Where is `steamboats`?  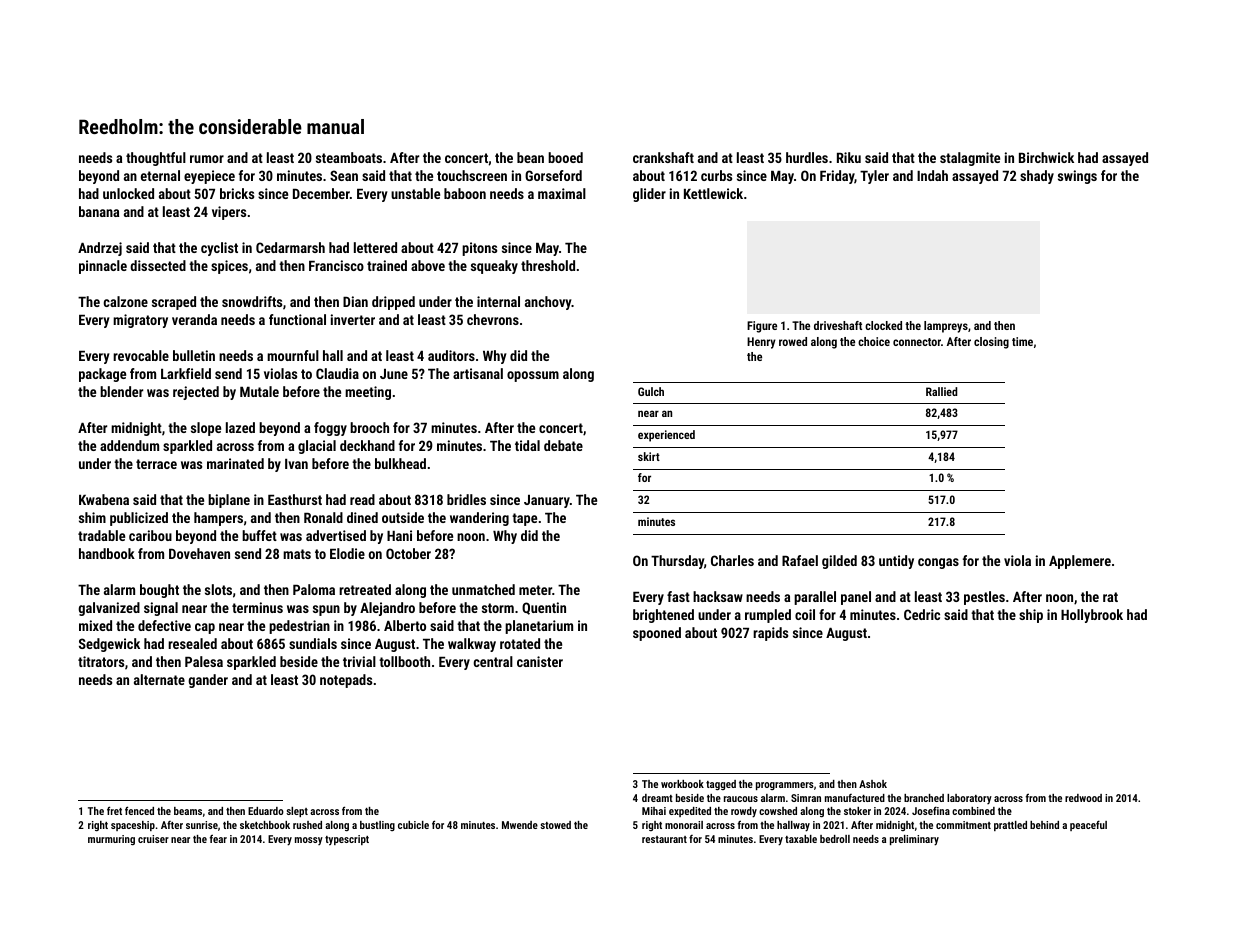
steamboats is located at coordinates (349, 157).
